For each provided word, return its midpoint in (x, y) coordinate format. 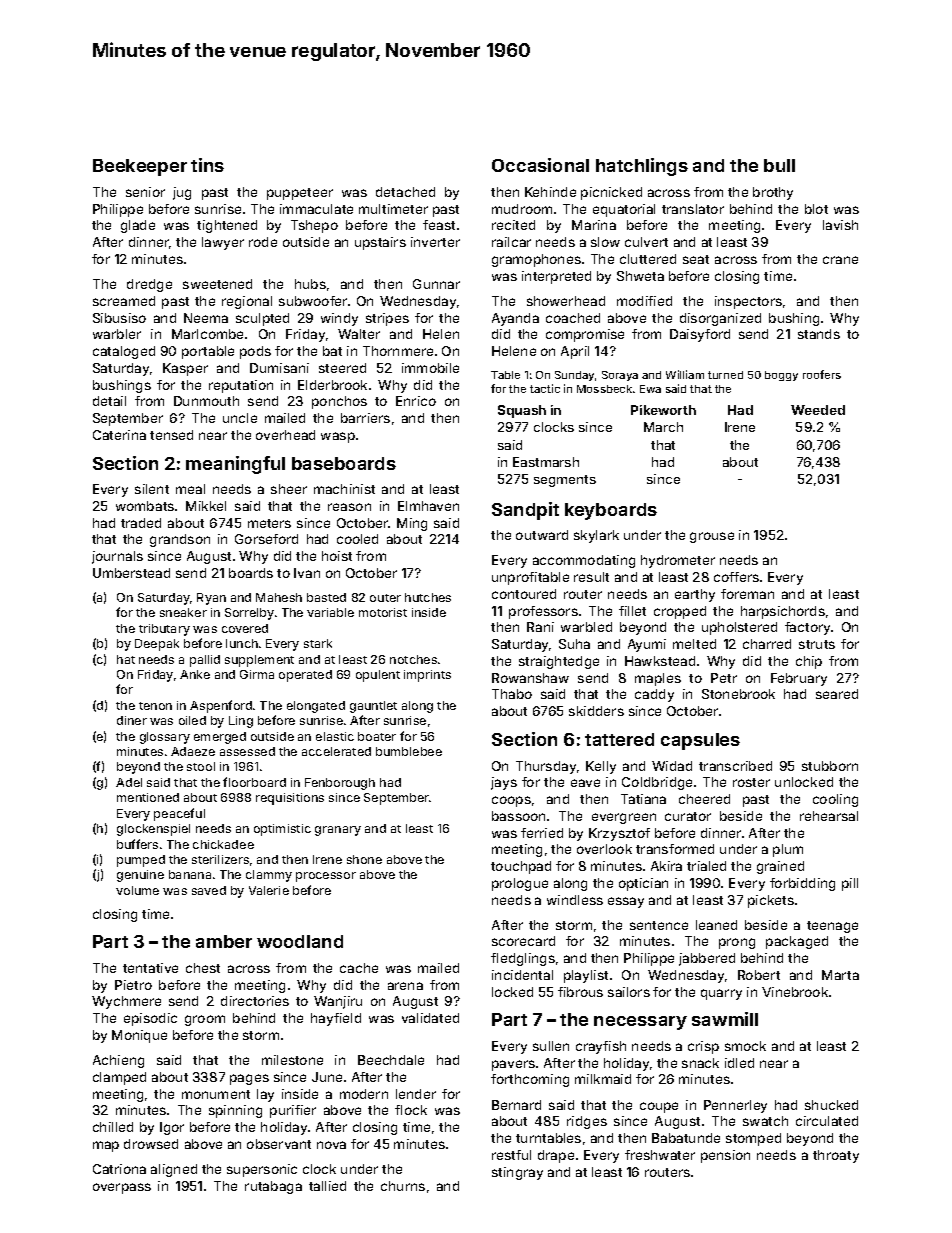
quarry (721, 994)
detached (405, 192)
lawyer (223, 243)
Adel (129, 782)
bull (779, 165)
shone (364, 859)
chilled (113, 1127)
